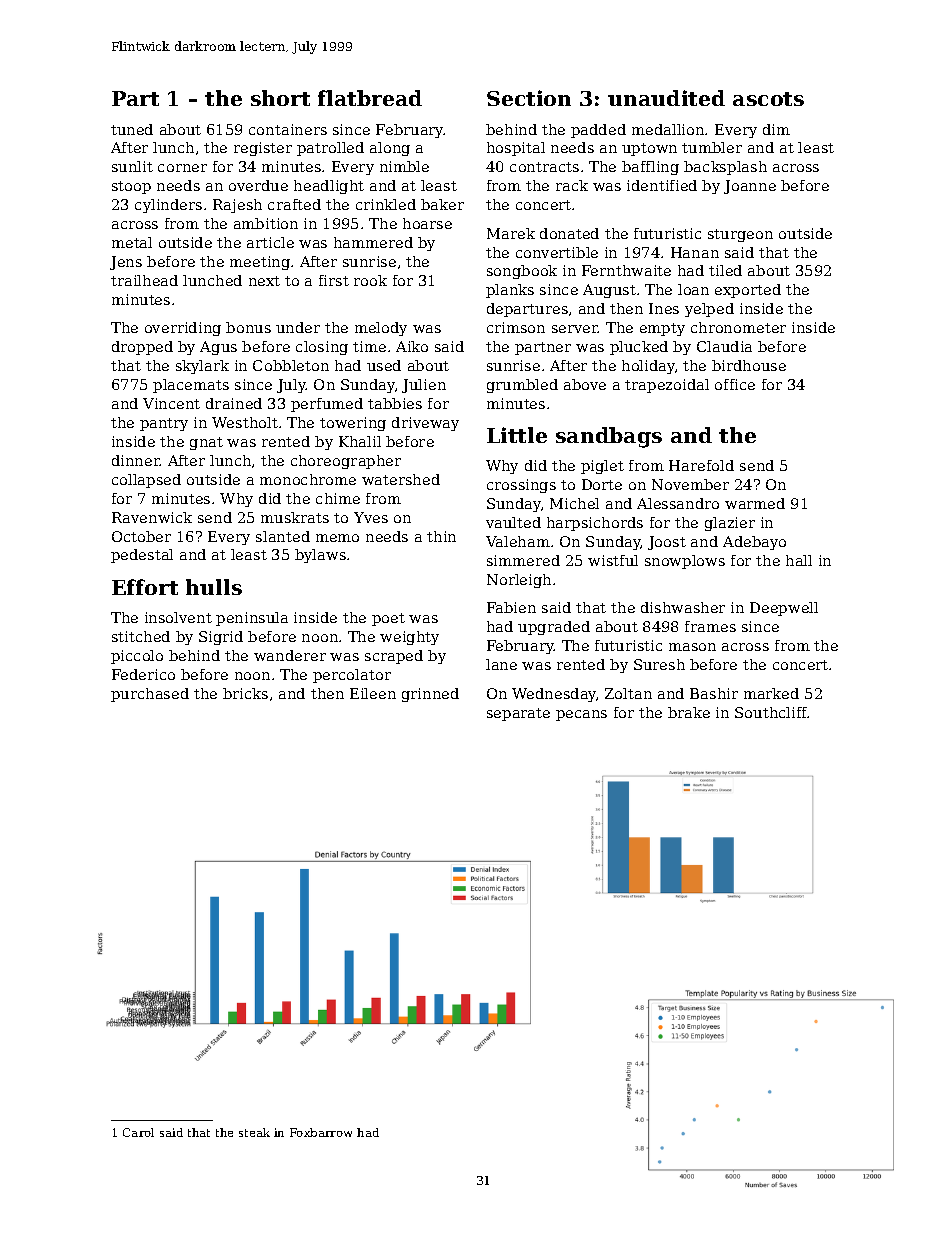 The width and height of the screenshot is (952, 1233). What do you see at coordinates (755, 503) in the screenshot?
I see `warmed` at bounding box center [755, 503].
